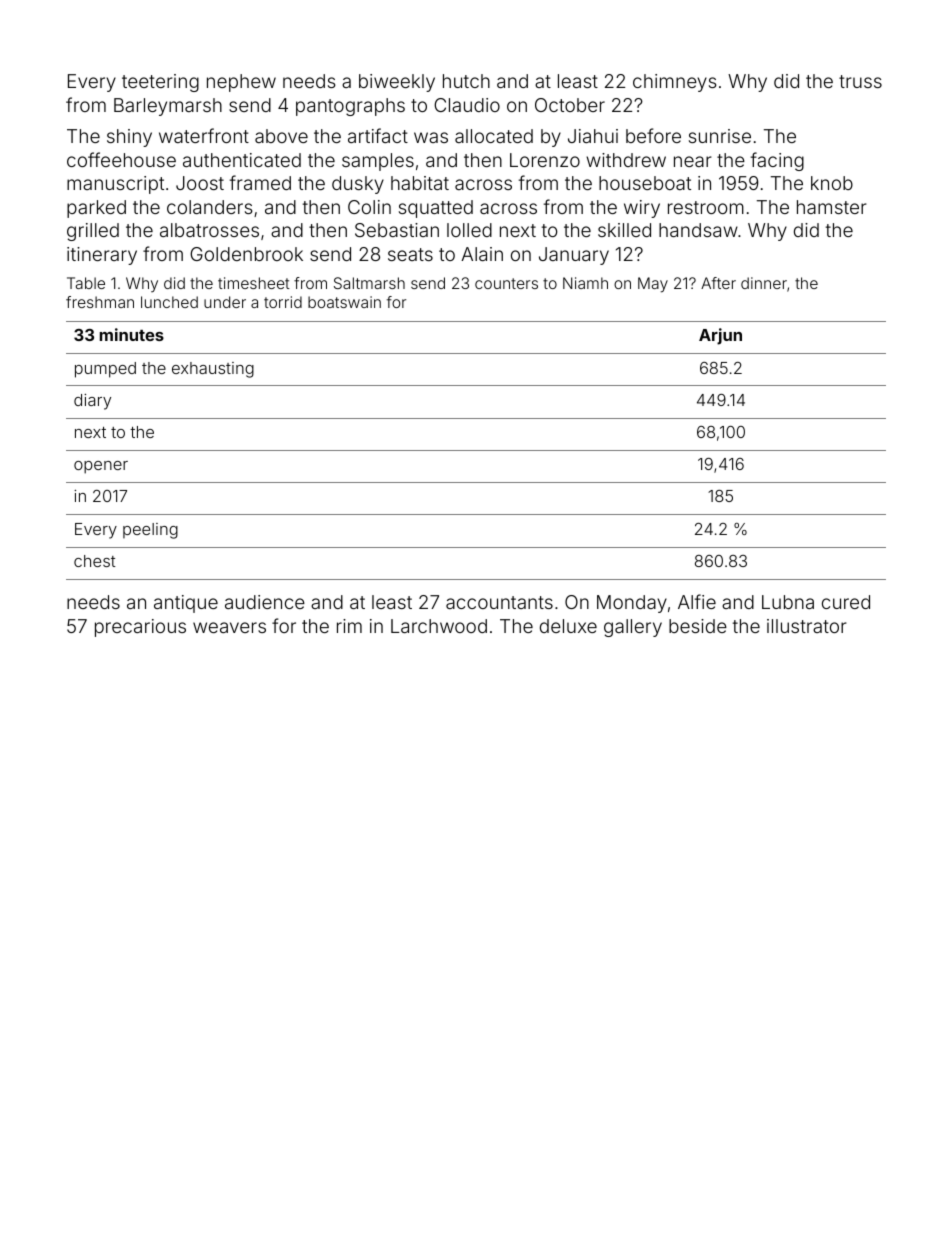  I want to click on colanders, so click(210, 207).
